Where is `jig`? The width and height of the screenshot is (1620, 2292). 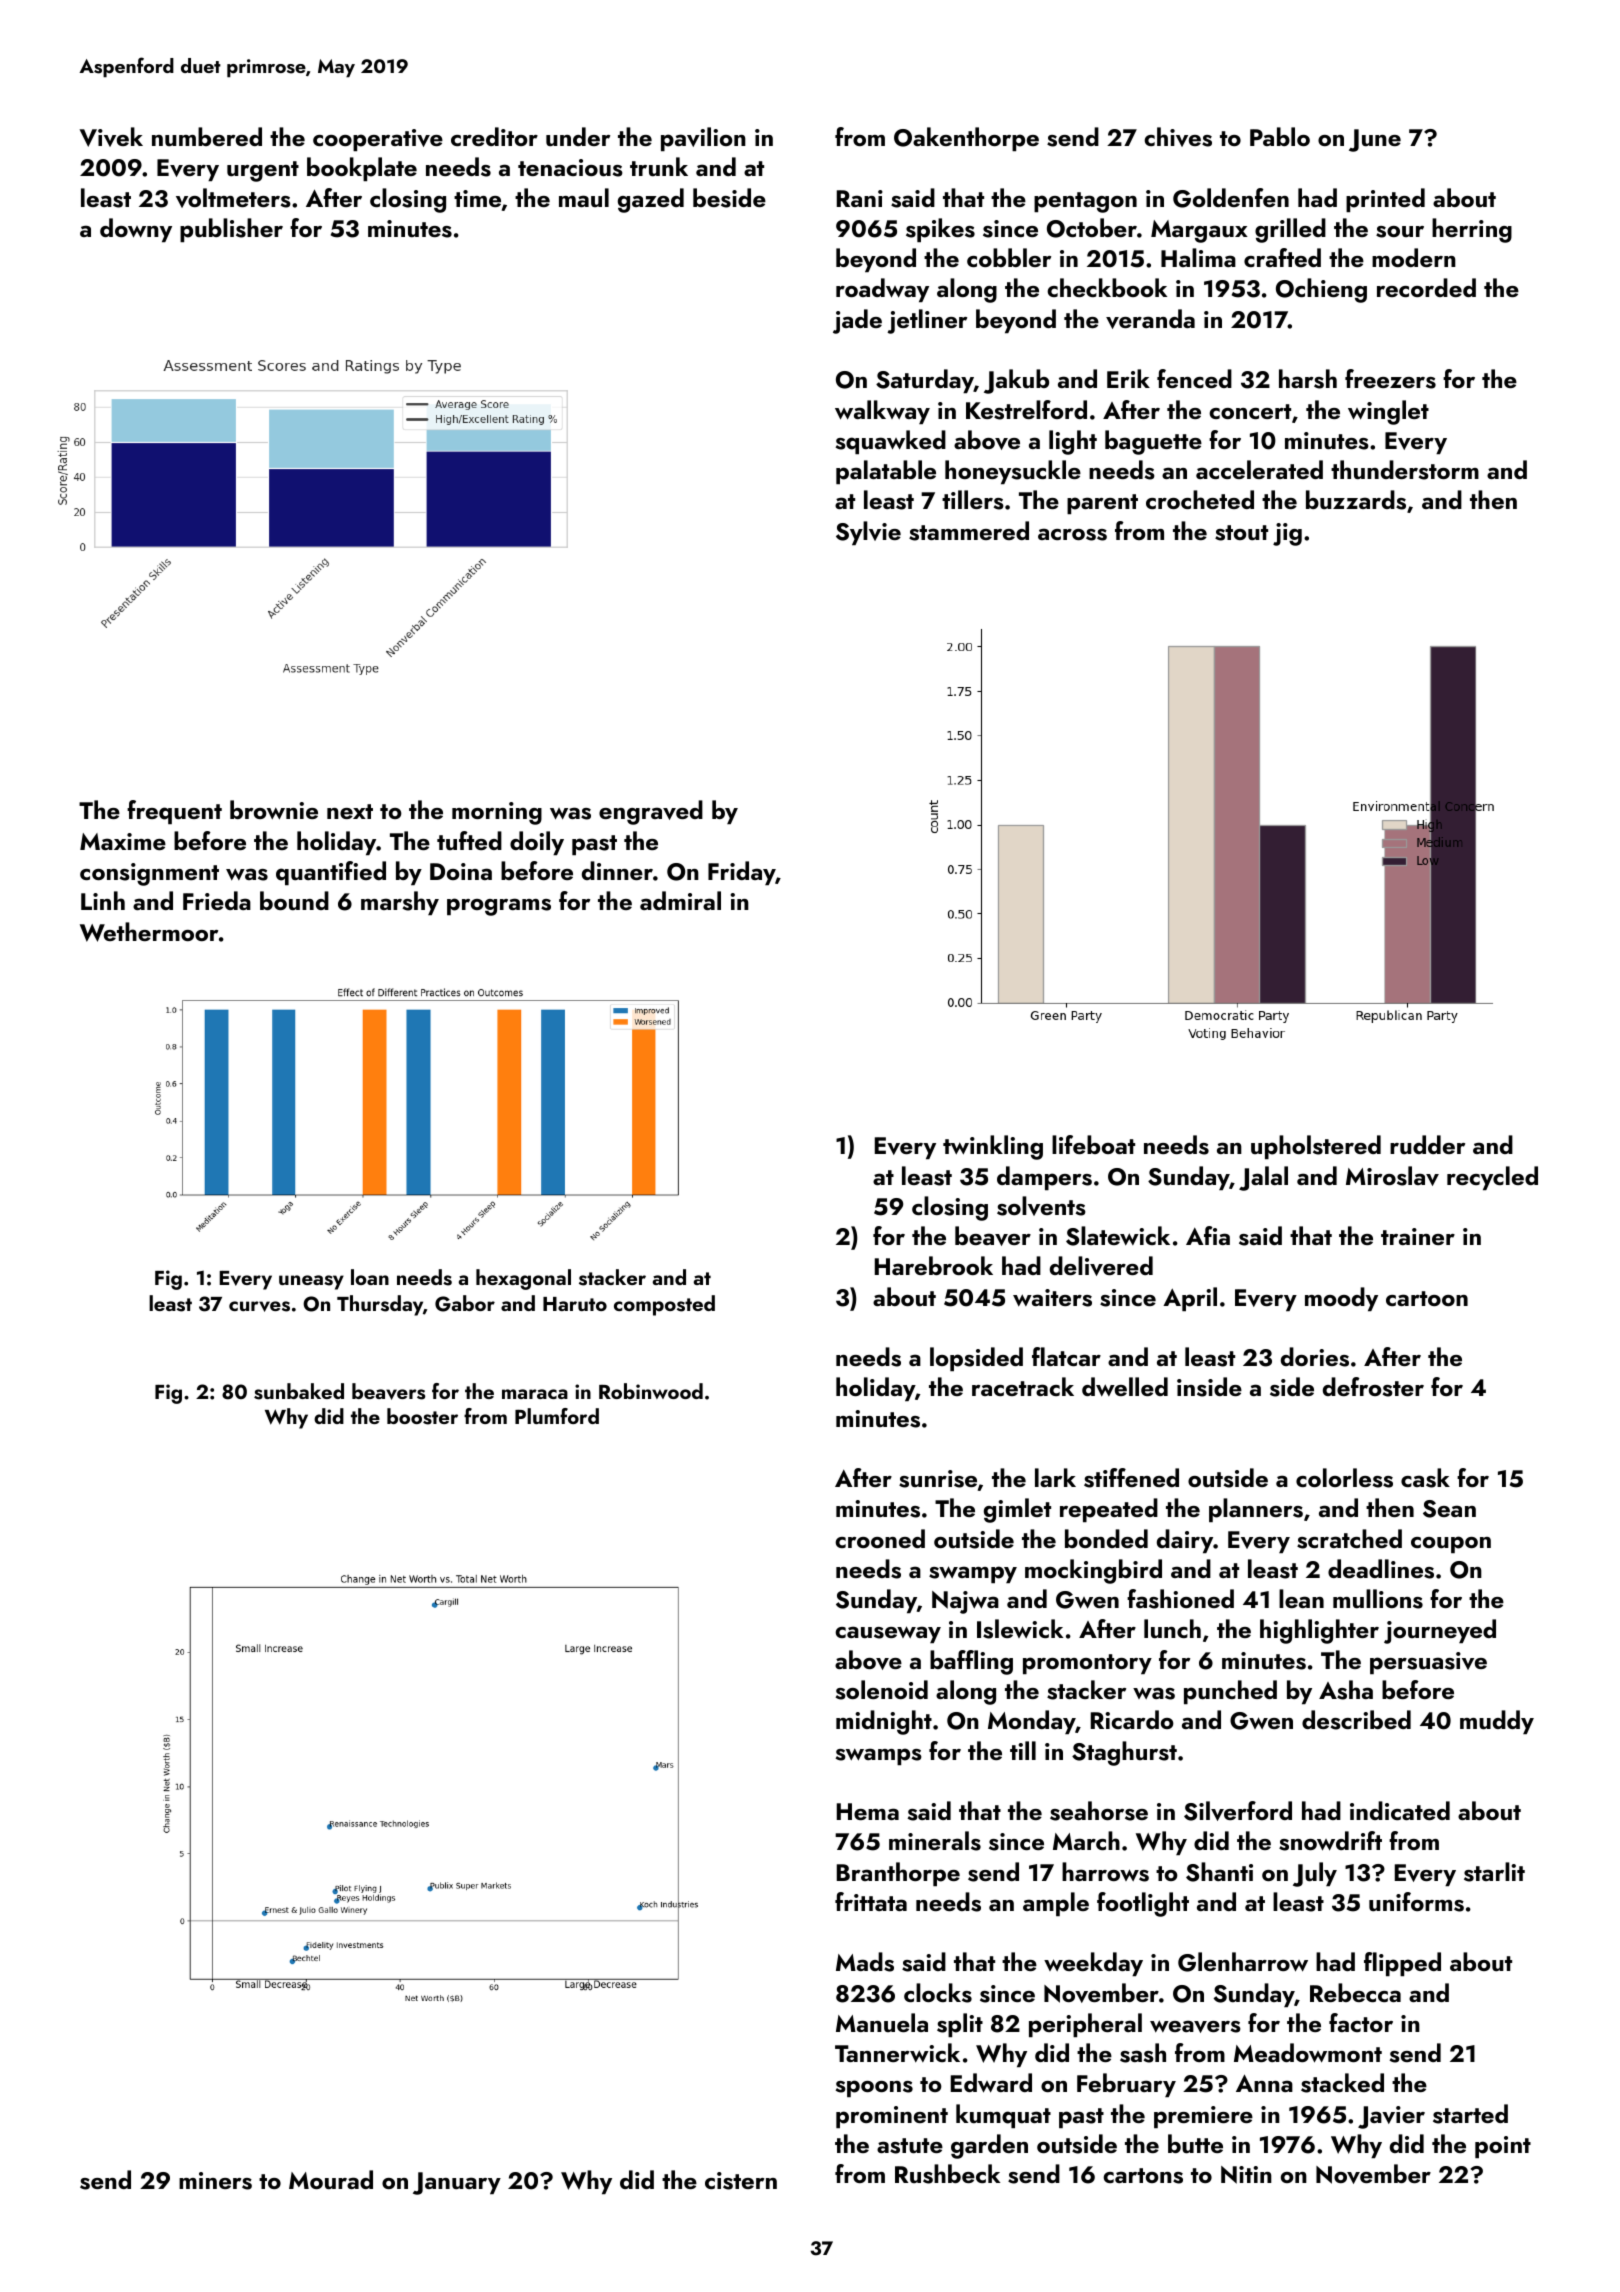
jig is located at coordinates (1287, 534).
